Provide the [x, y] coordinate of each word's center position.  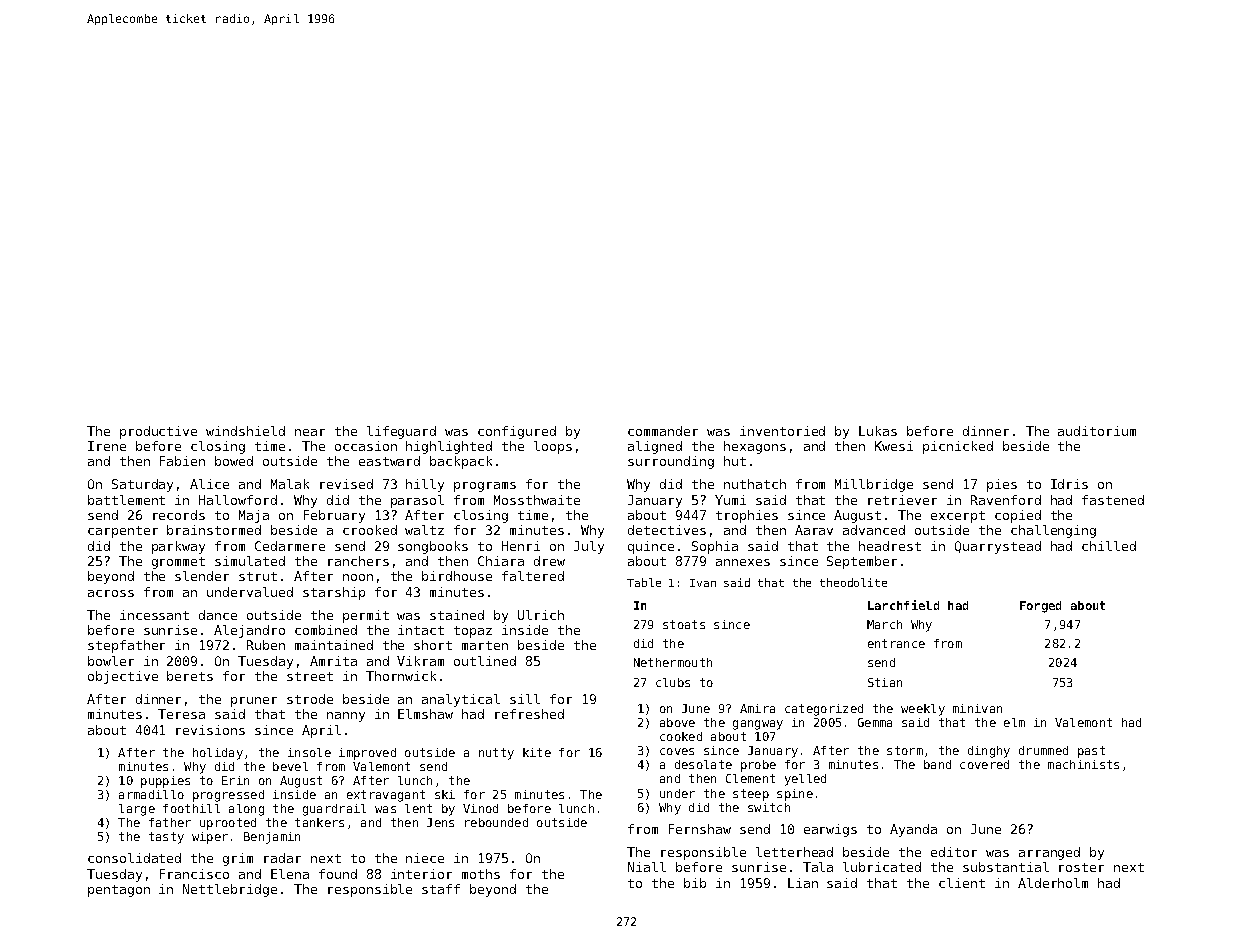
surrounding [671, 462]
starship [334, 593]
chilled [1109, 546]
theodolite [853, 582]
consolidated [134, 858]
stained [457, 615]
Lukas [878, 431]
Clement [750, 778]
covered [984, 764]
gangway [758, 725]
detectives [667, 530]
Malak [290, 484]
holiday [218, 754]
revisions [210, 730]
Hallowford [238, 500]
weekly [923, 710]
